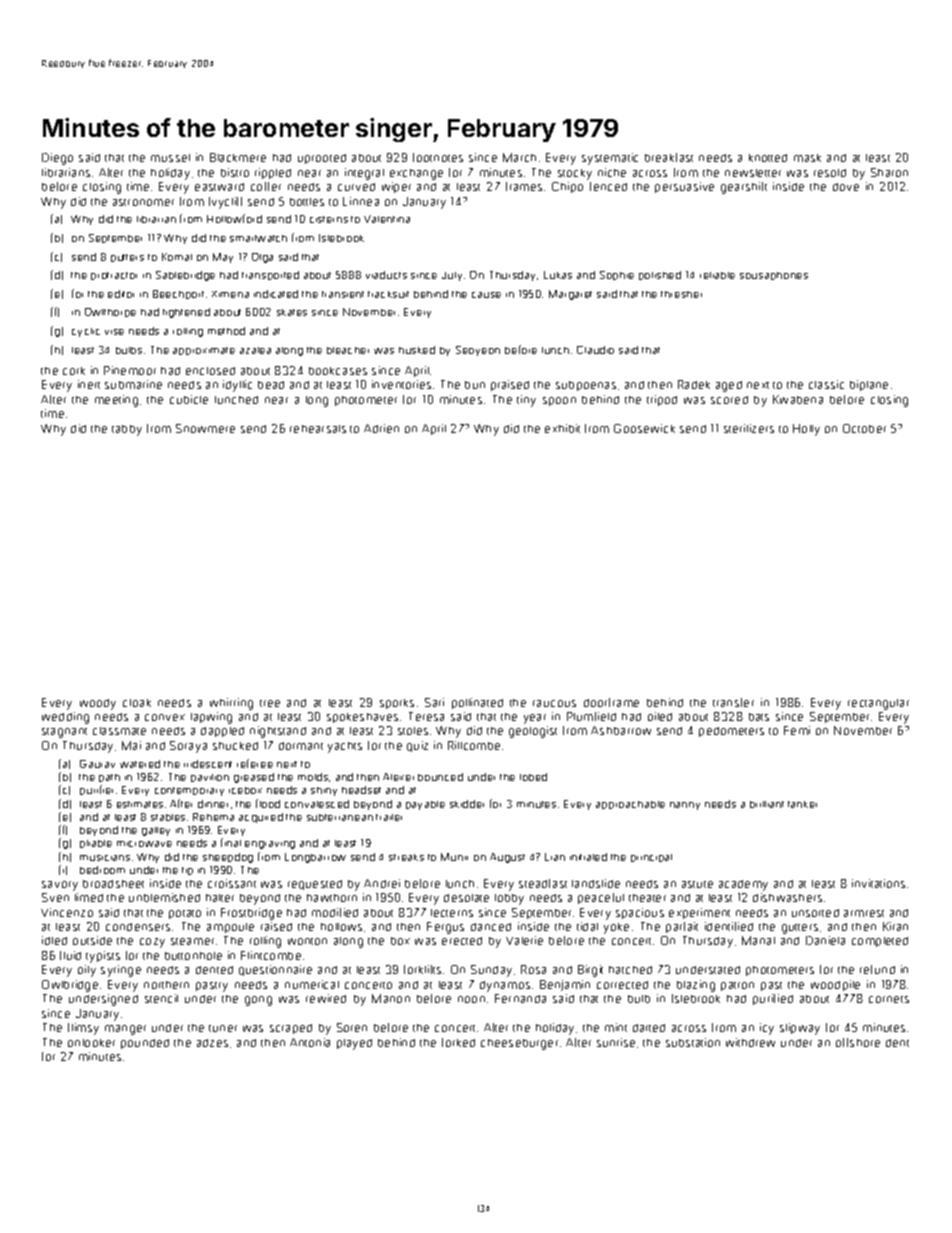 The width and height of the document is (952, 1233). Describe the element at coordinates (271, 385) in the document. I see `bead` at that location.
